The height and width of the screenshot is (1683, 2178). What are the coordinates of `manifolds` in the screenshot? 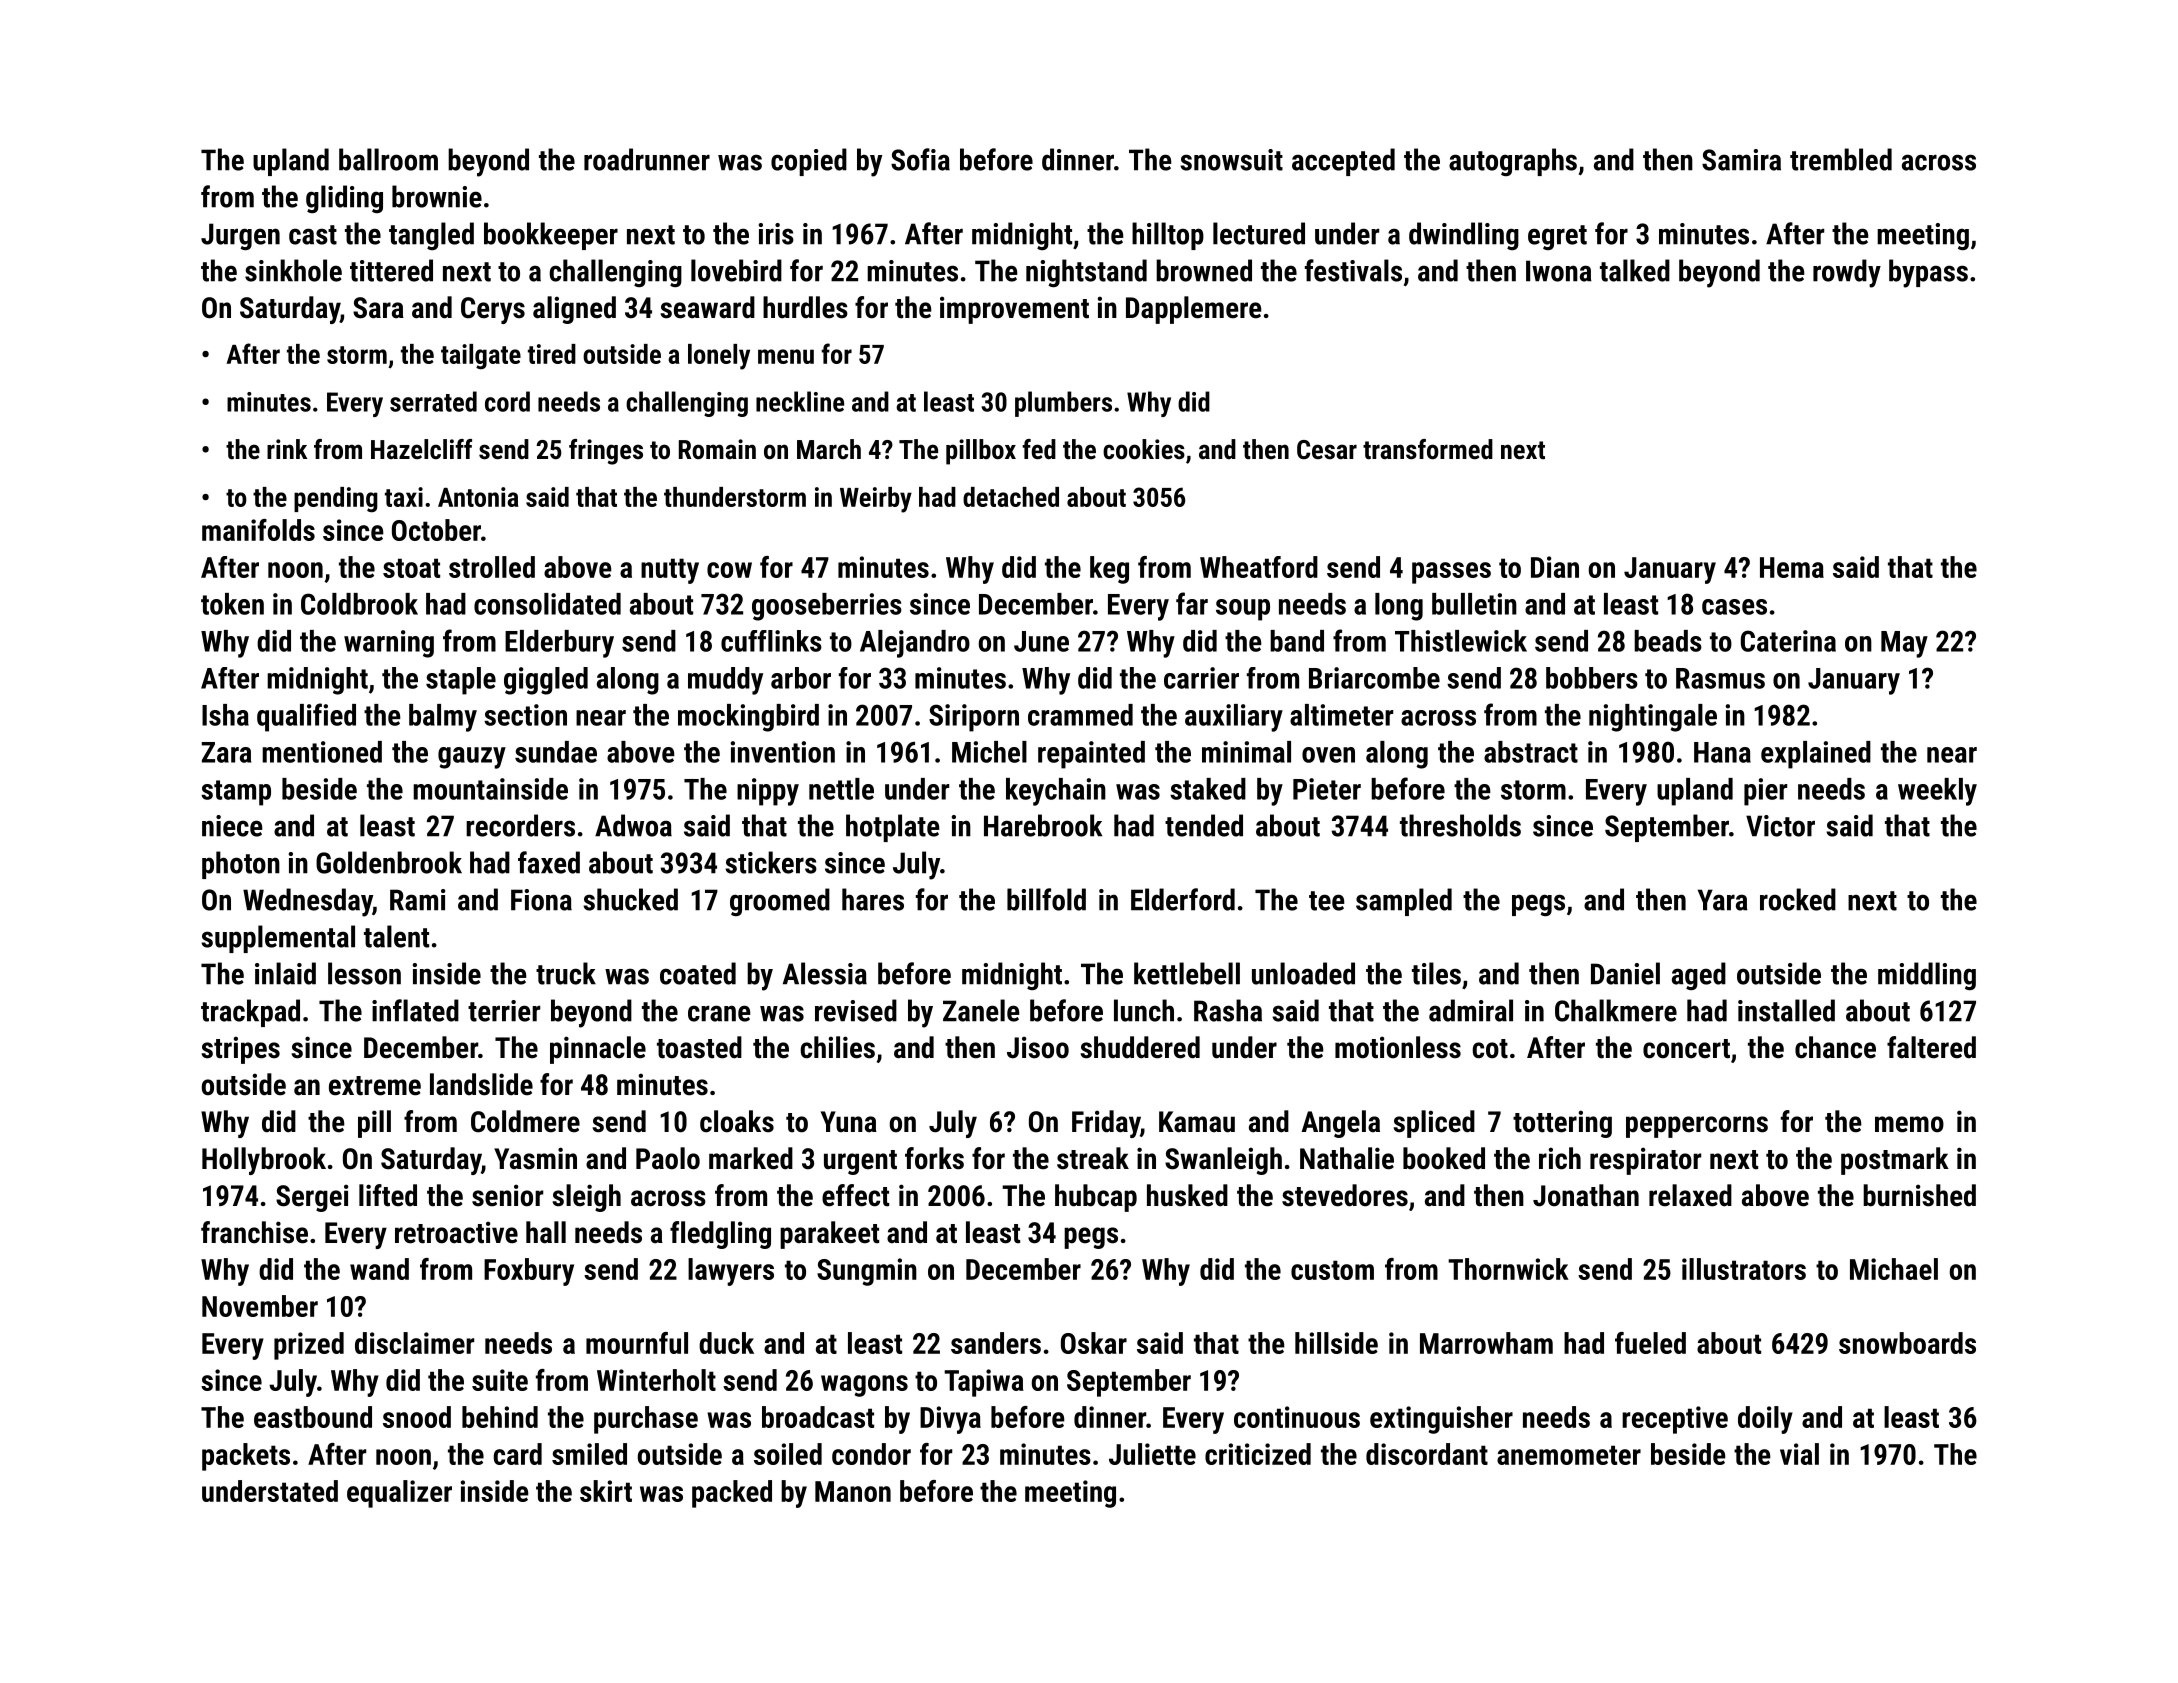 It's located at (258, 530).
